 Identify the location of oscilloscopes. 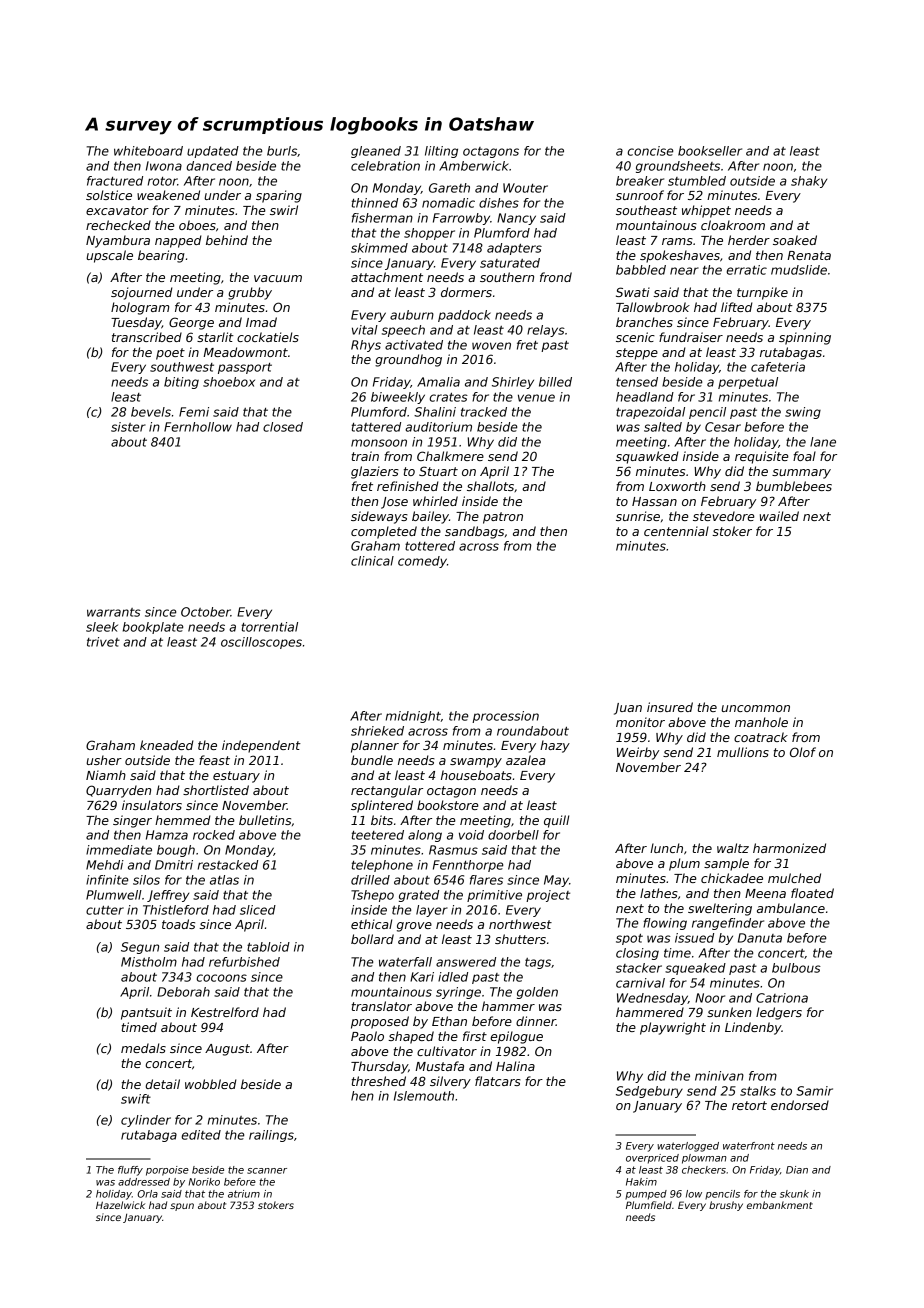
(261, 643).
